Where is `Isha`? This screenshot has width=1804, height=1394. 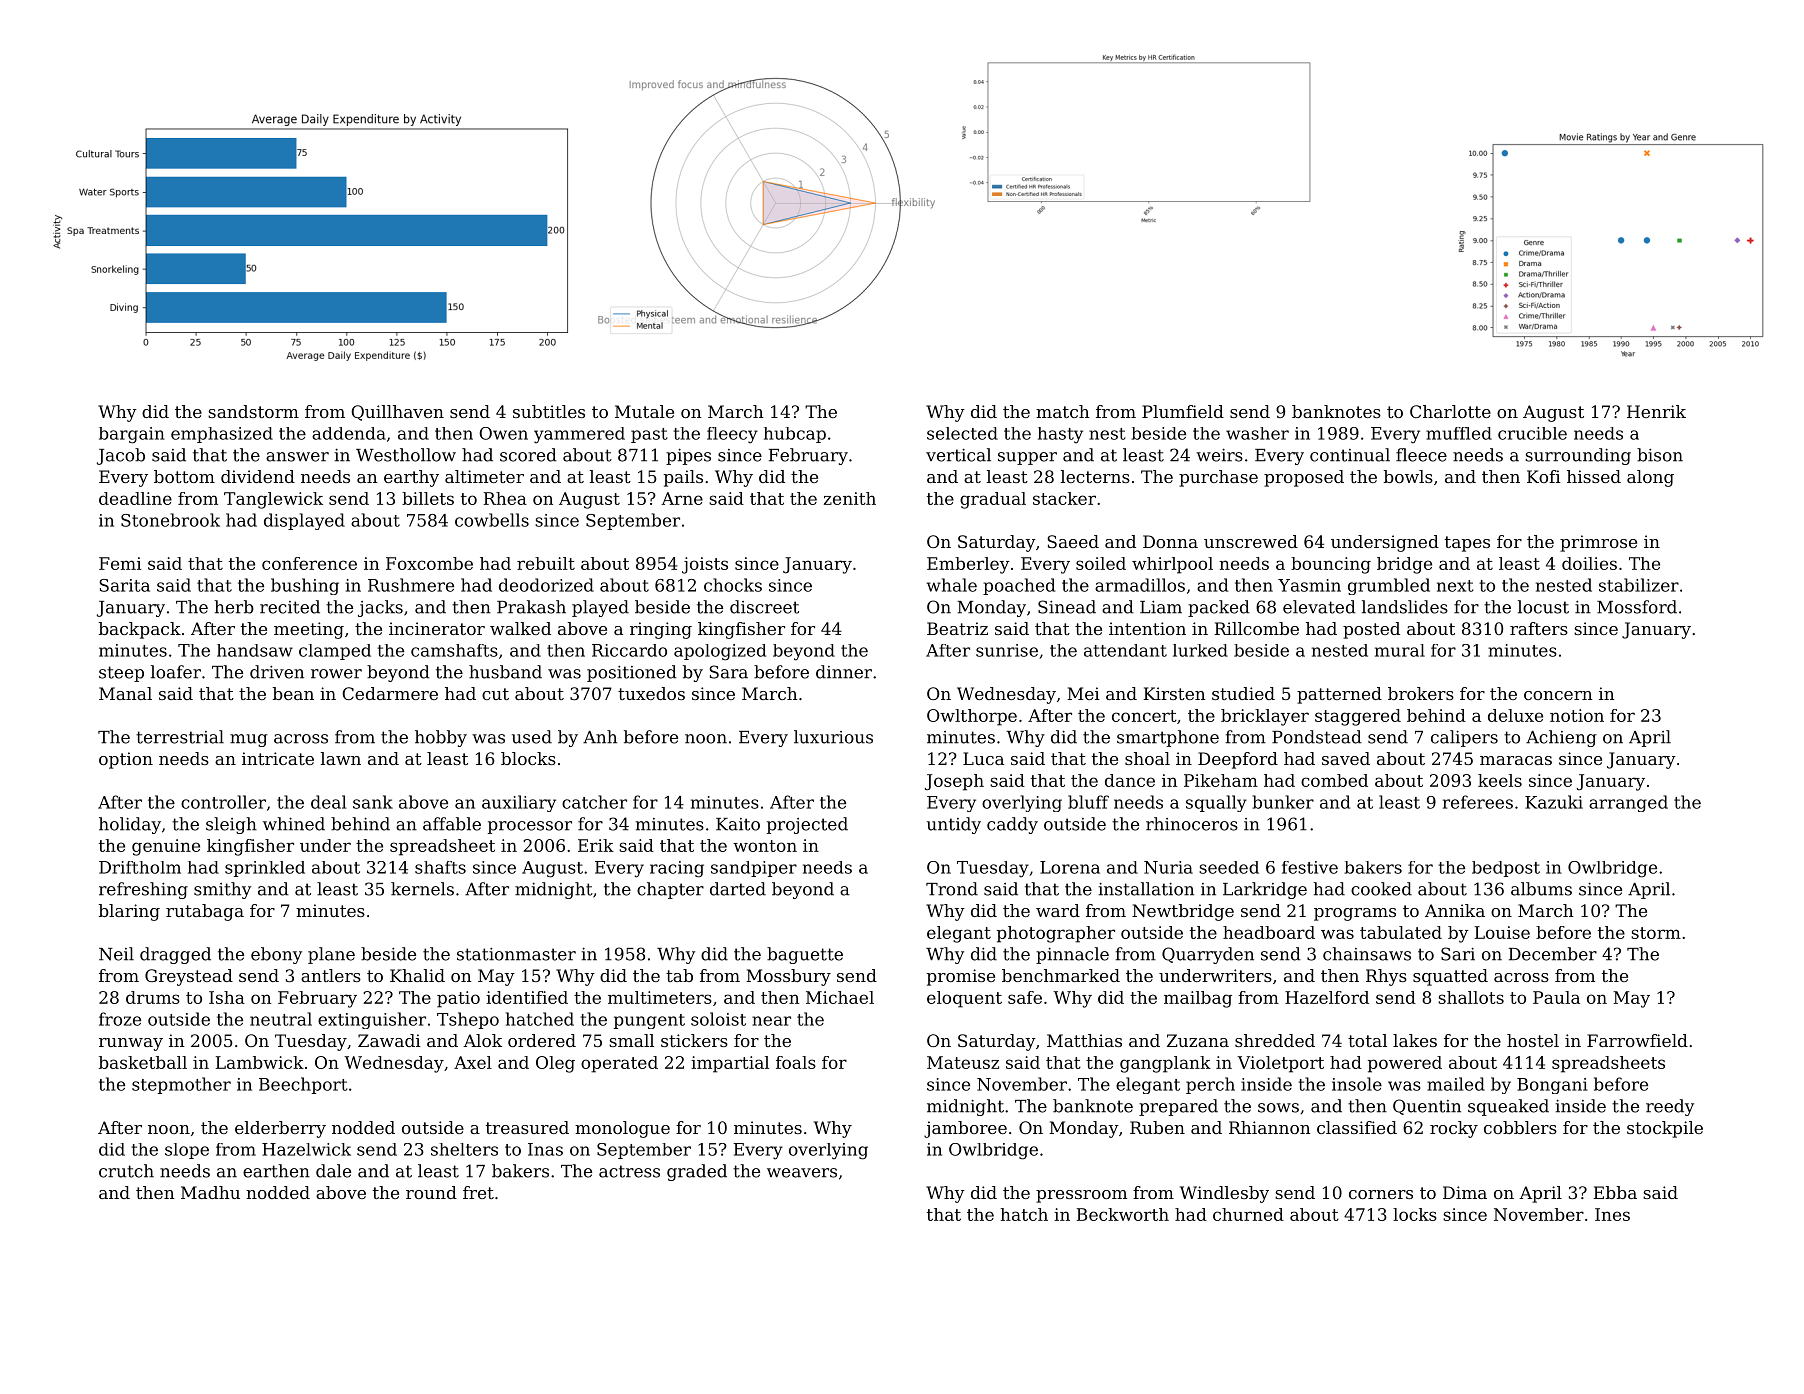
Isha is located at coordinates (227, 997).
